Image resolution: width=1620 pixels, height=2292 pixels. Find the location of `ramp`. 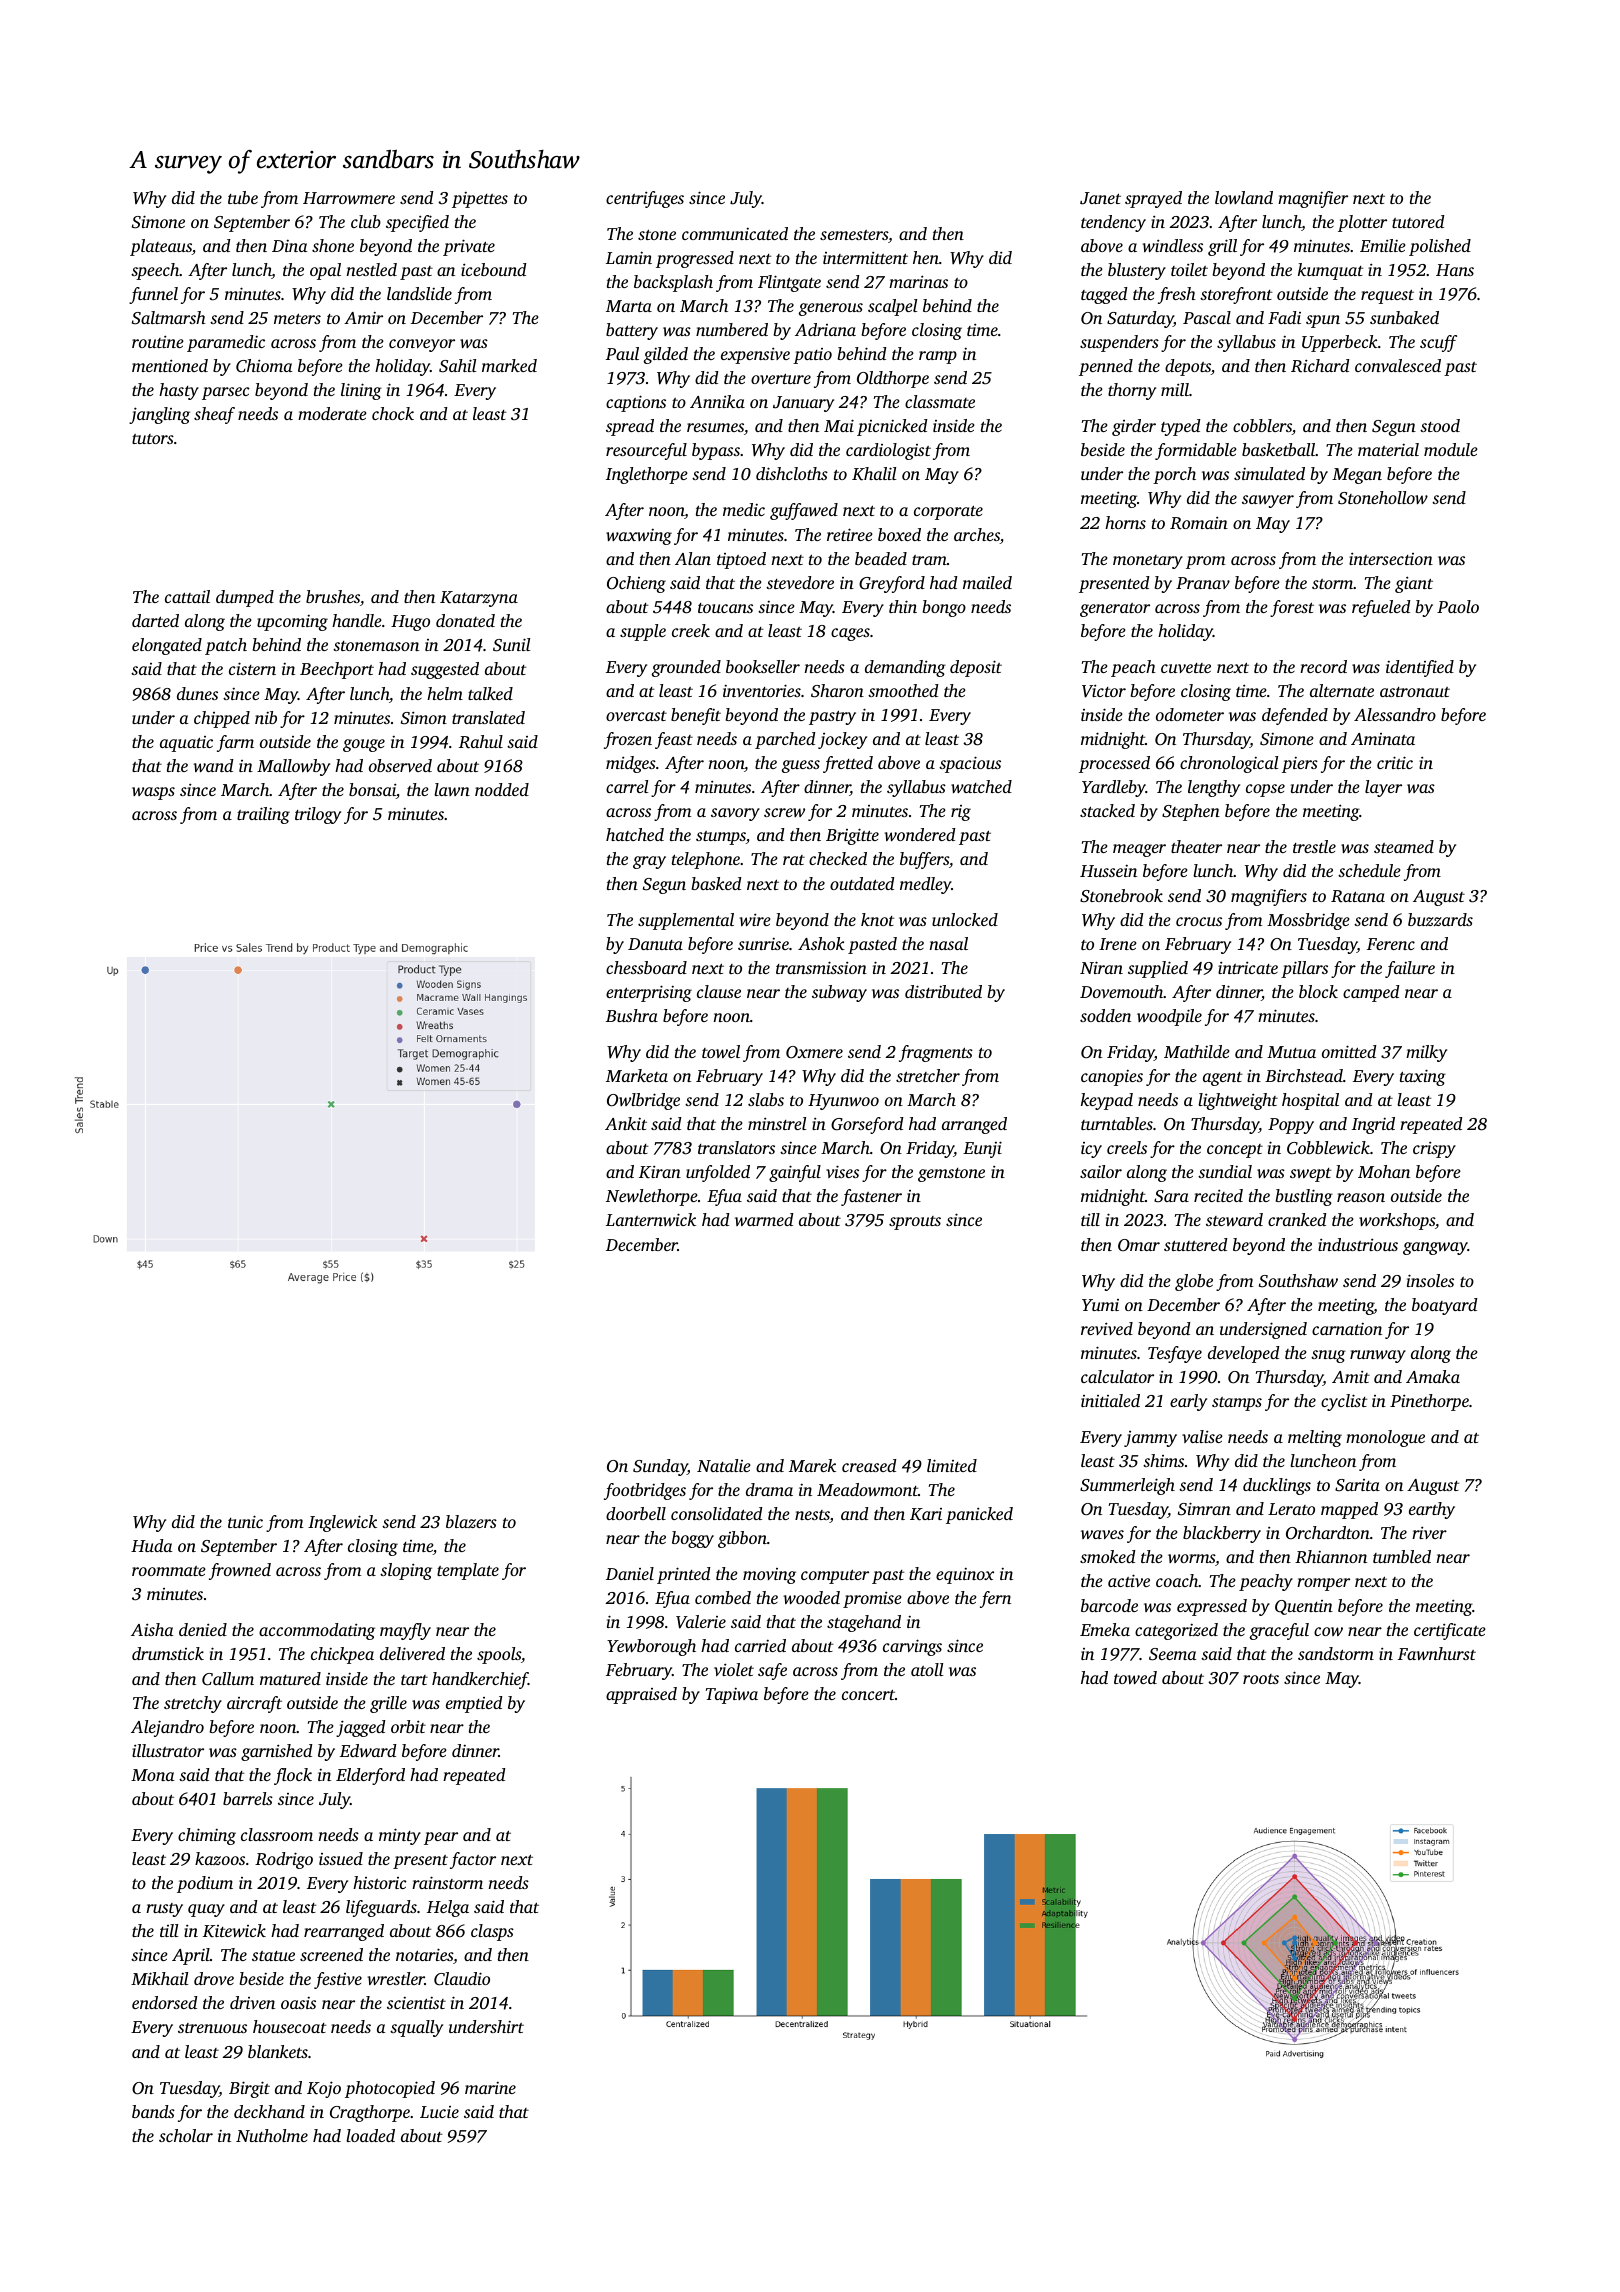

ramp is located at coordinates (938, 357).
